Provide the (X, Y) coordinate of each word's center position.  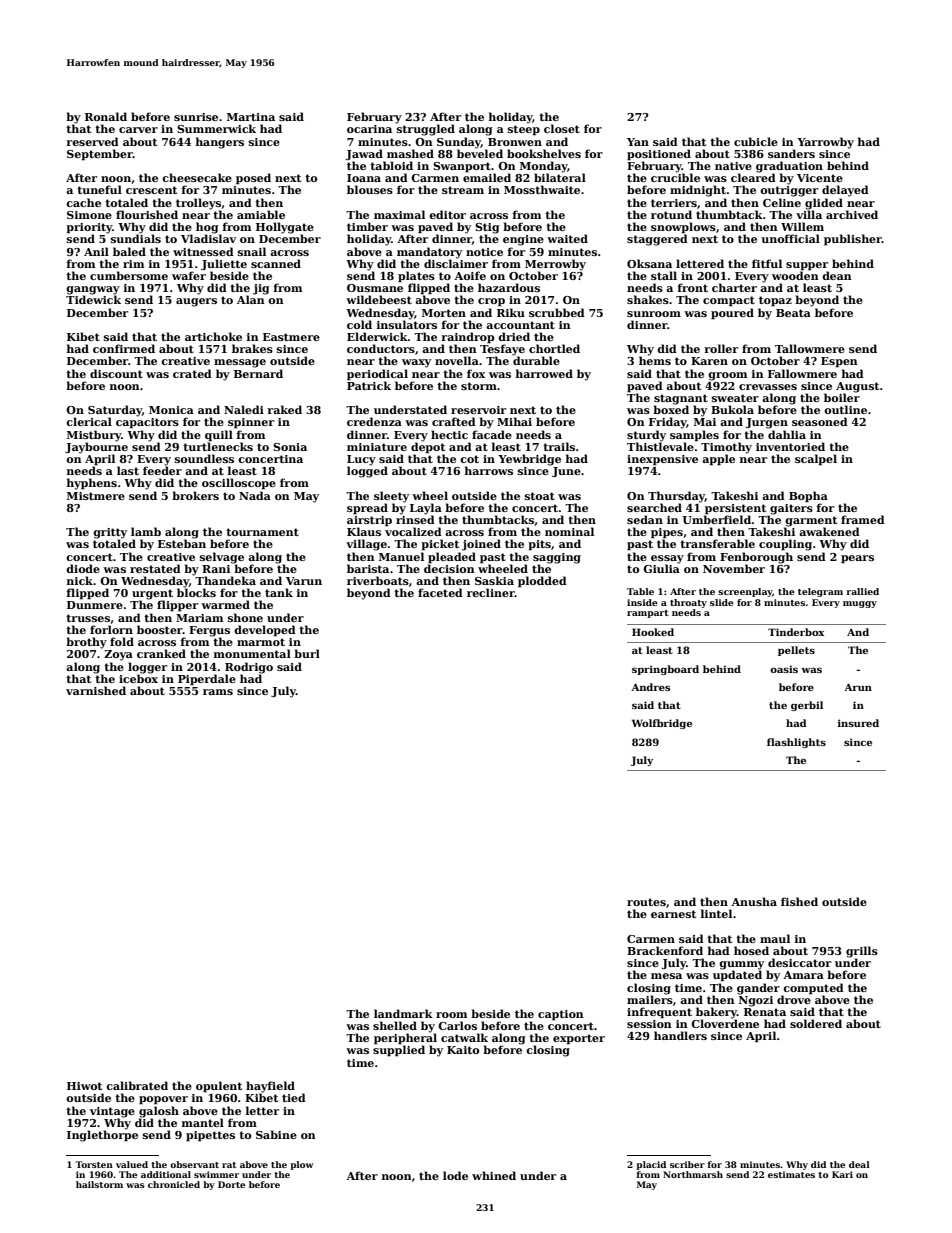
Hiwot (84, 1086)
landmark (403, 1013)
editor (447, 214)
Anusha (754, 901)
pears (857, 559)
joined (481, 545)
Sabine (276, 1134)
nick (80, 580)
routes (646, 902)
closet (562, 128)
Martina (251, 117)
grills (862, 952)
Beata (793, 313)
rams (218, 692)
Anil (96, 251)
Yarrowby (825, 143)
